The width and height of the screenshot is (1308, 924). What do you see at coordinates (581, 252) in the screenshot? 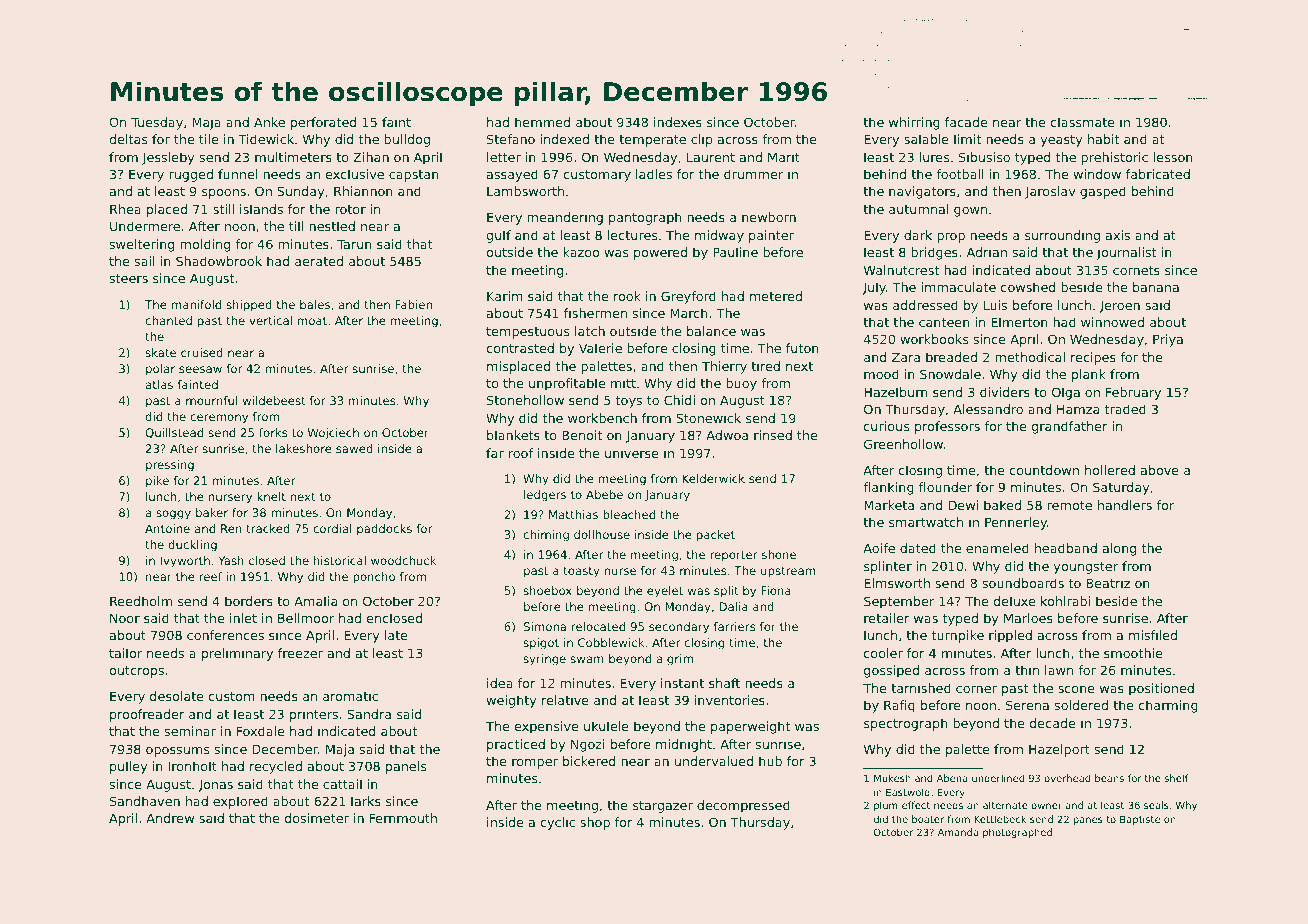
I see `kazoo` at bounding box center [581, 252].
